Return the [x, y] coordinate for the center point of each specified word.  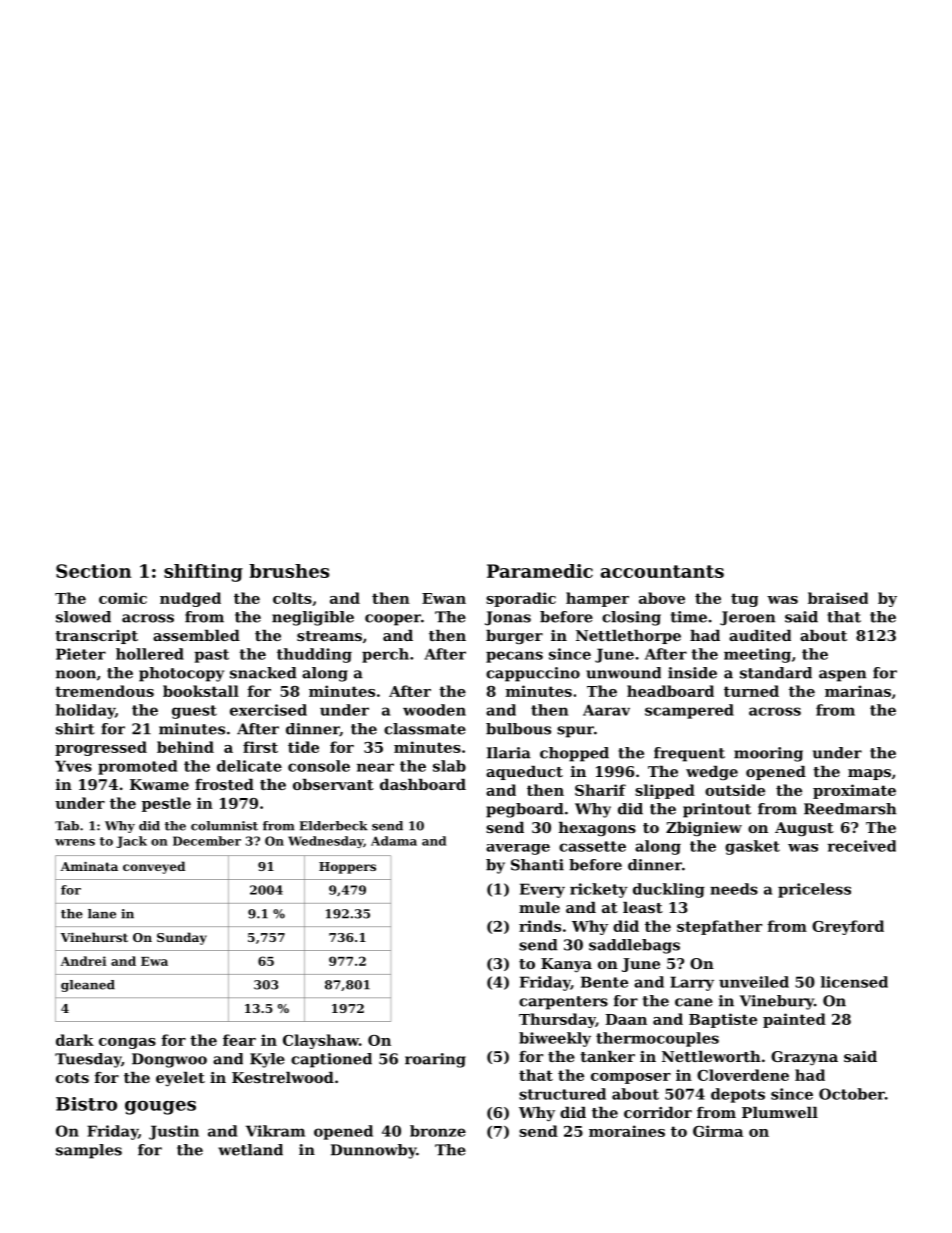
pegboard [525, 810]
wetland [250, 1150]
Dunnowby [373, 1151]
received [862, 846]
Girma [718, 1131]
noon [76, 674]
